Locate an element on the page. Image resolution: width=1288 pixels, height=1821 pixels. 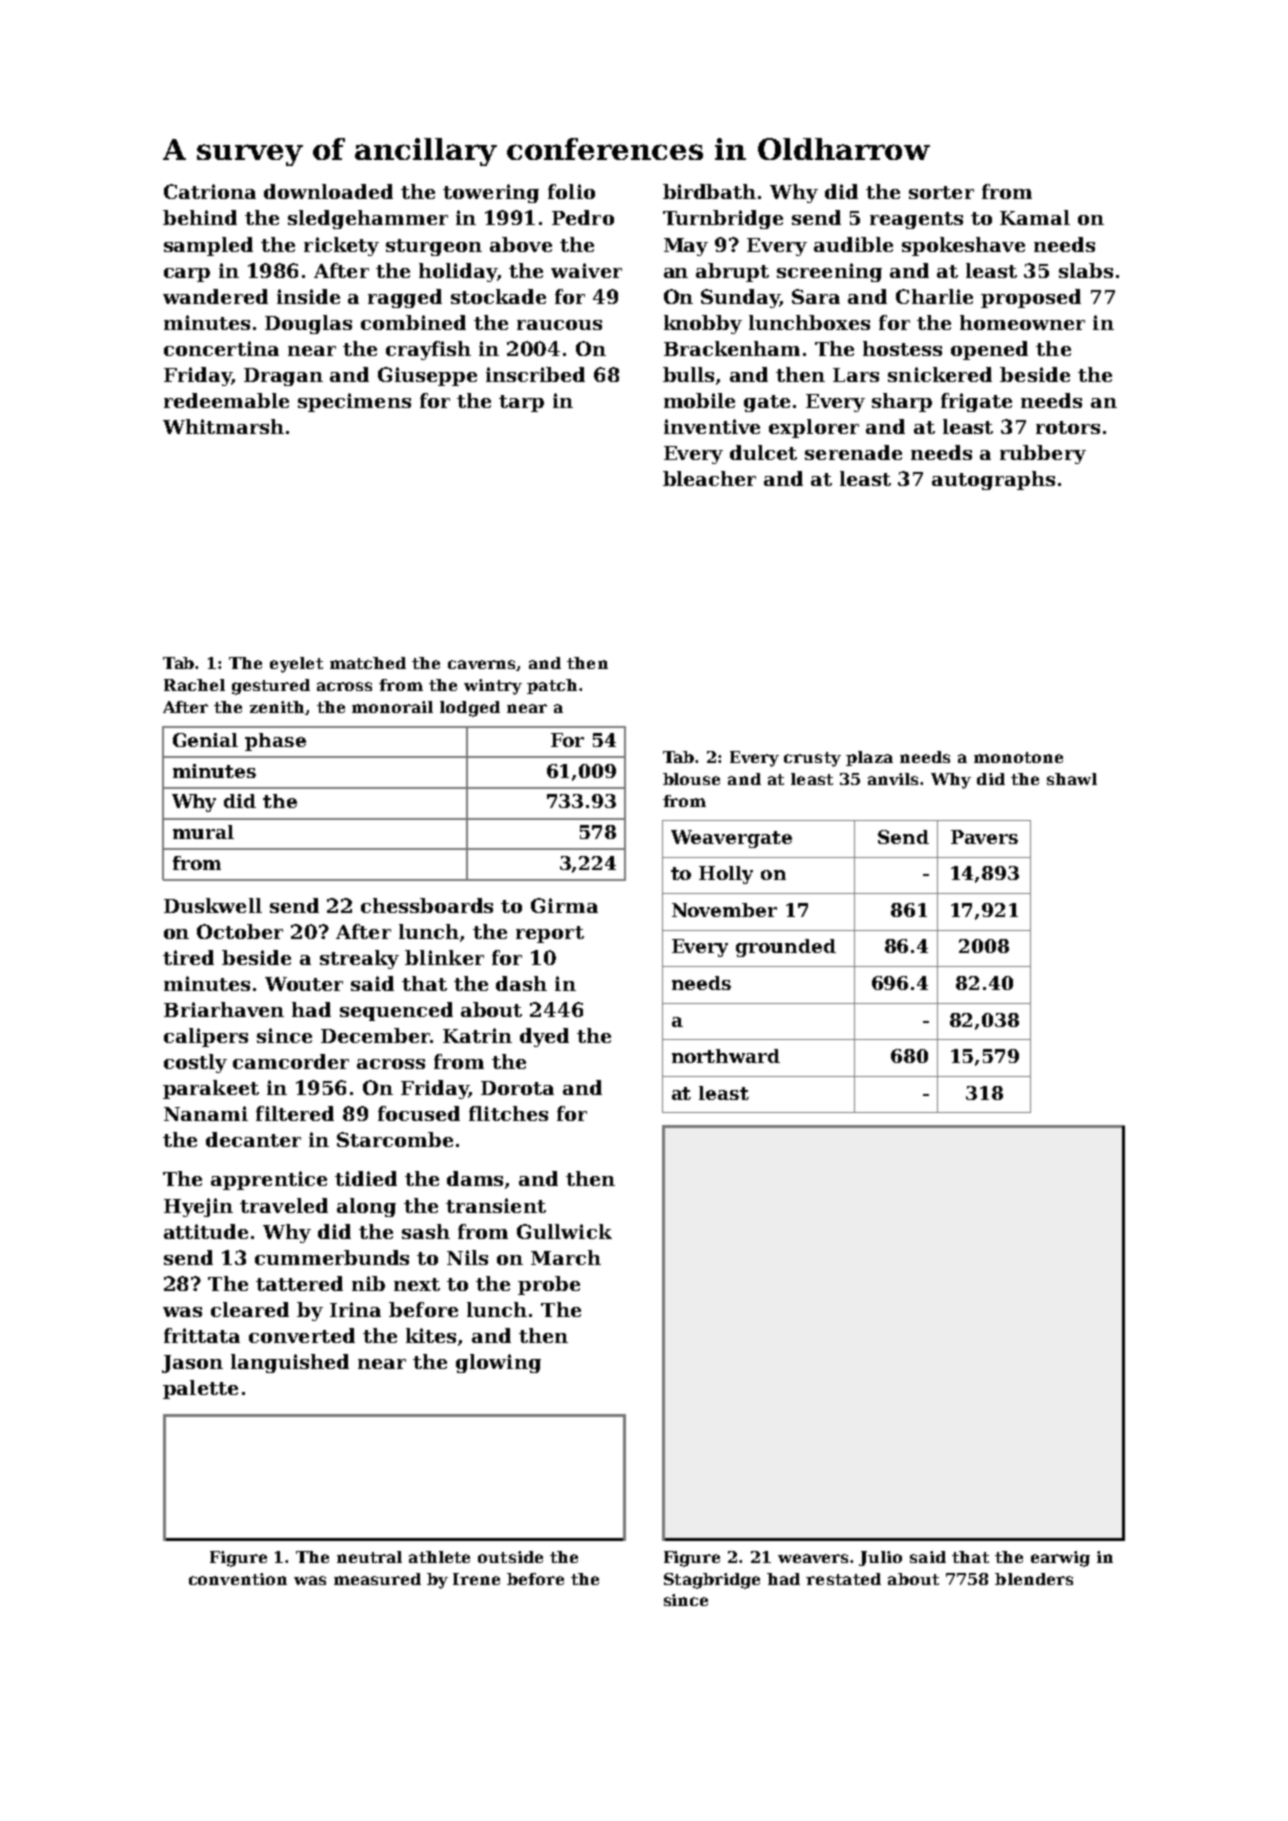
filtered is located at coordinates (295, 1113).
